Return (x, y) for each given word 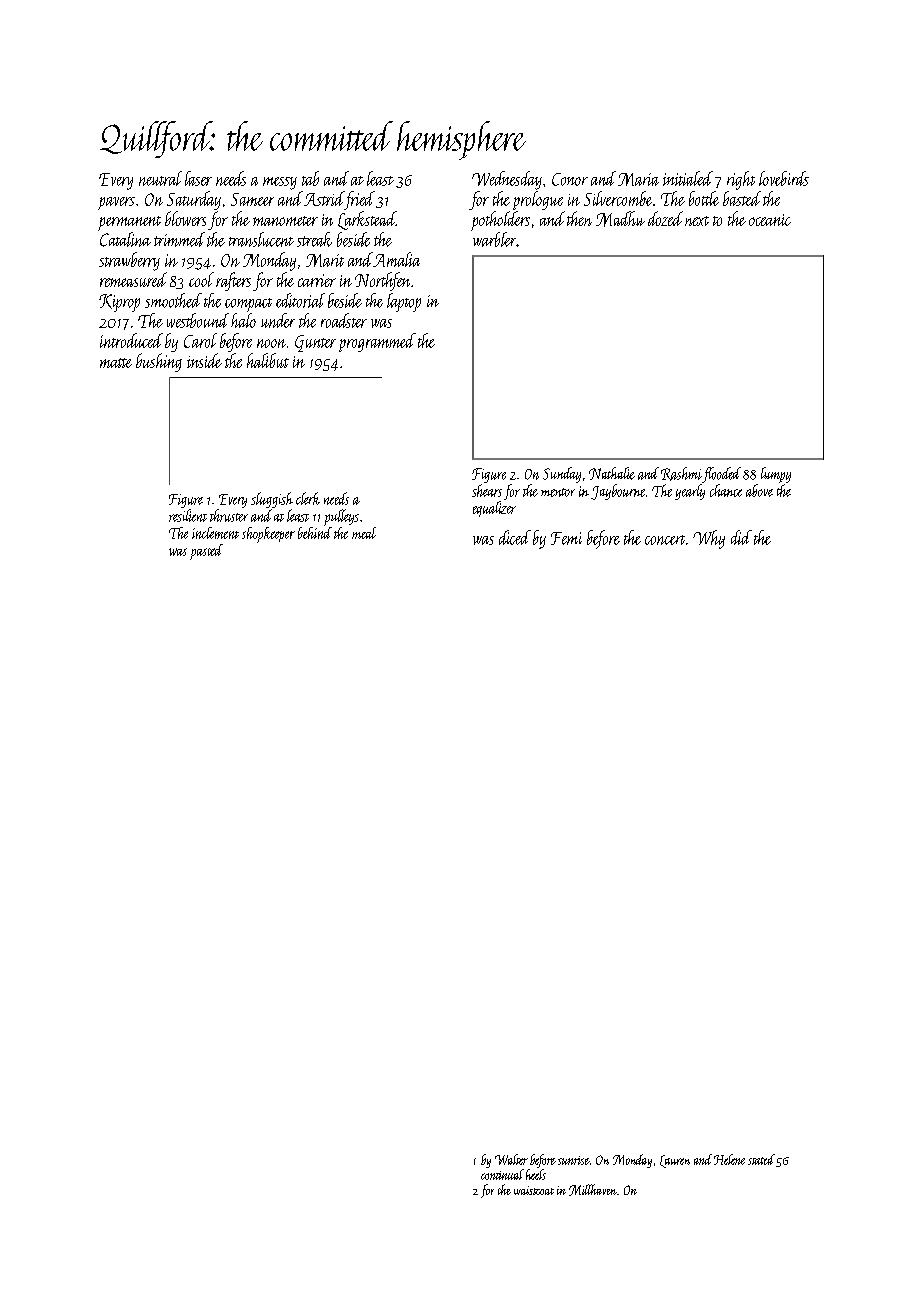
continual (502, 1174)
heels (536, 1174)
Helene (729, 1159)
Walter (511, 1159)
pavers (116, 203)
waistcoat (534, 1190)
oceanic (770, 220)
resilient (188, 515)
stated (761, 1159)
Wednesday (507, 180)
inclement (215, 533)
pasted (206, 552)
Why (709, 539)
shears (487, 490)
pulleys (341, 517)
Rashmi (681, 474)
